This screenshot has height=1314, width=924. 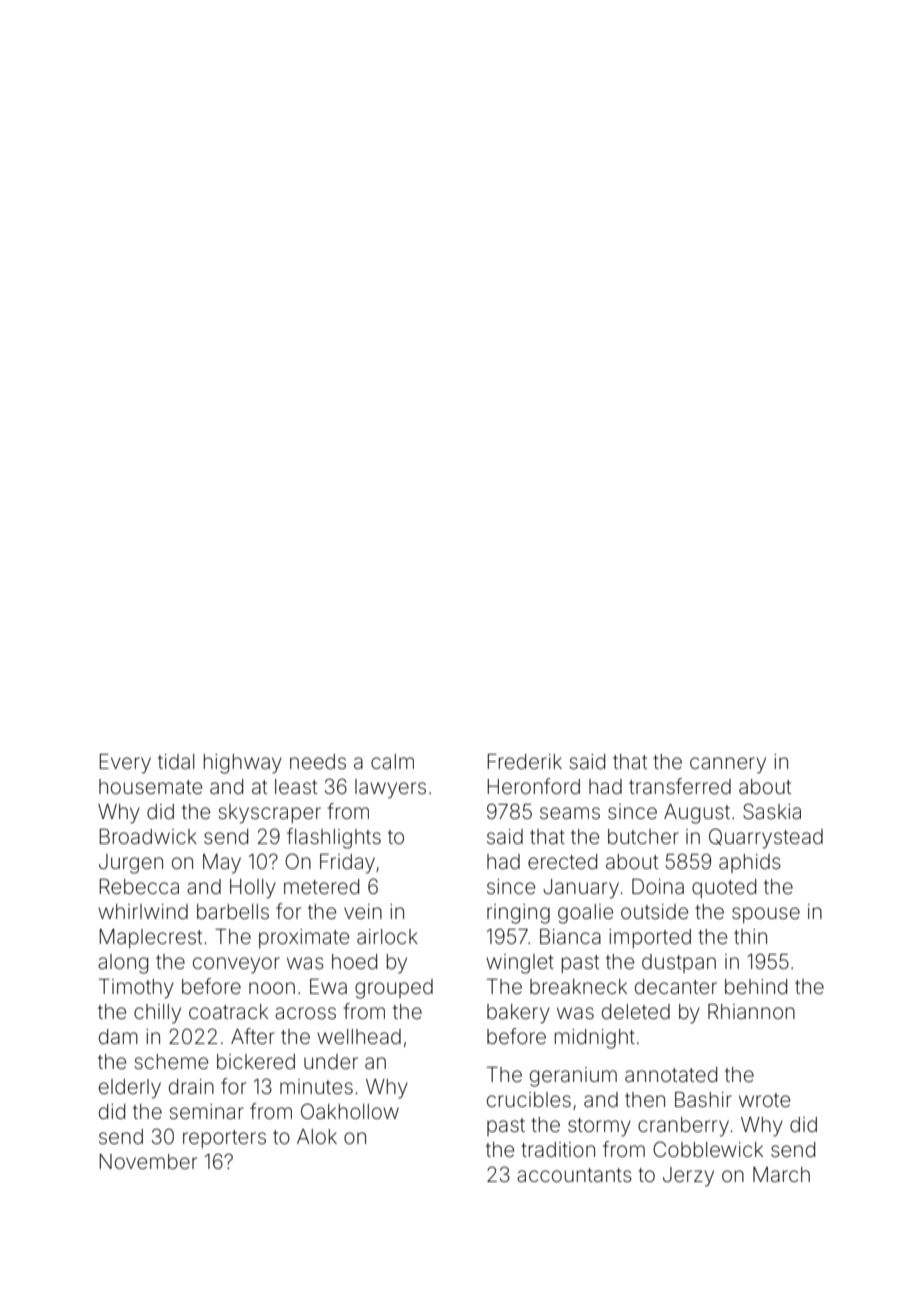 What do you see at coordinates (679, 963) in the screenshot?
I see `dustpan` at bounding box center [679, 963].
